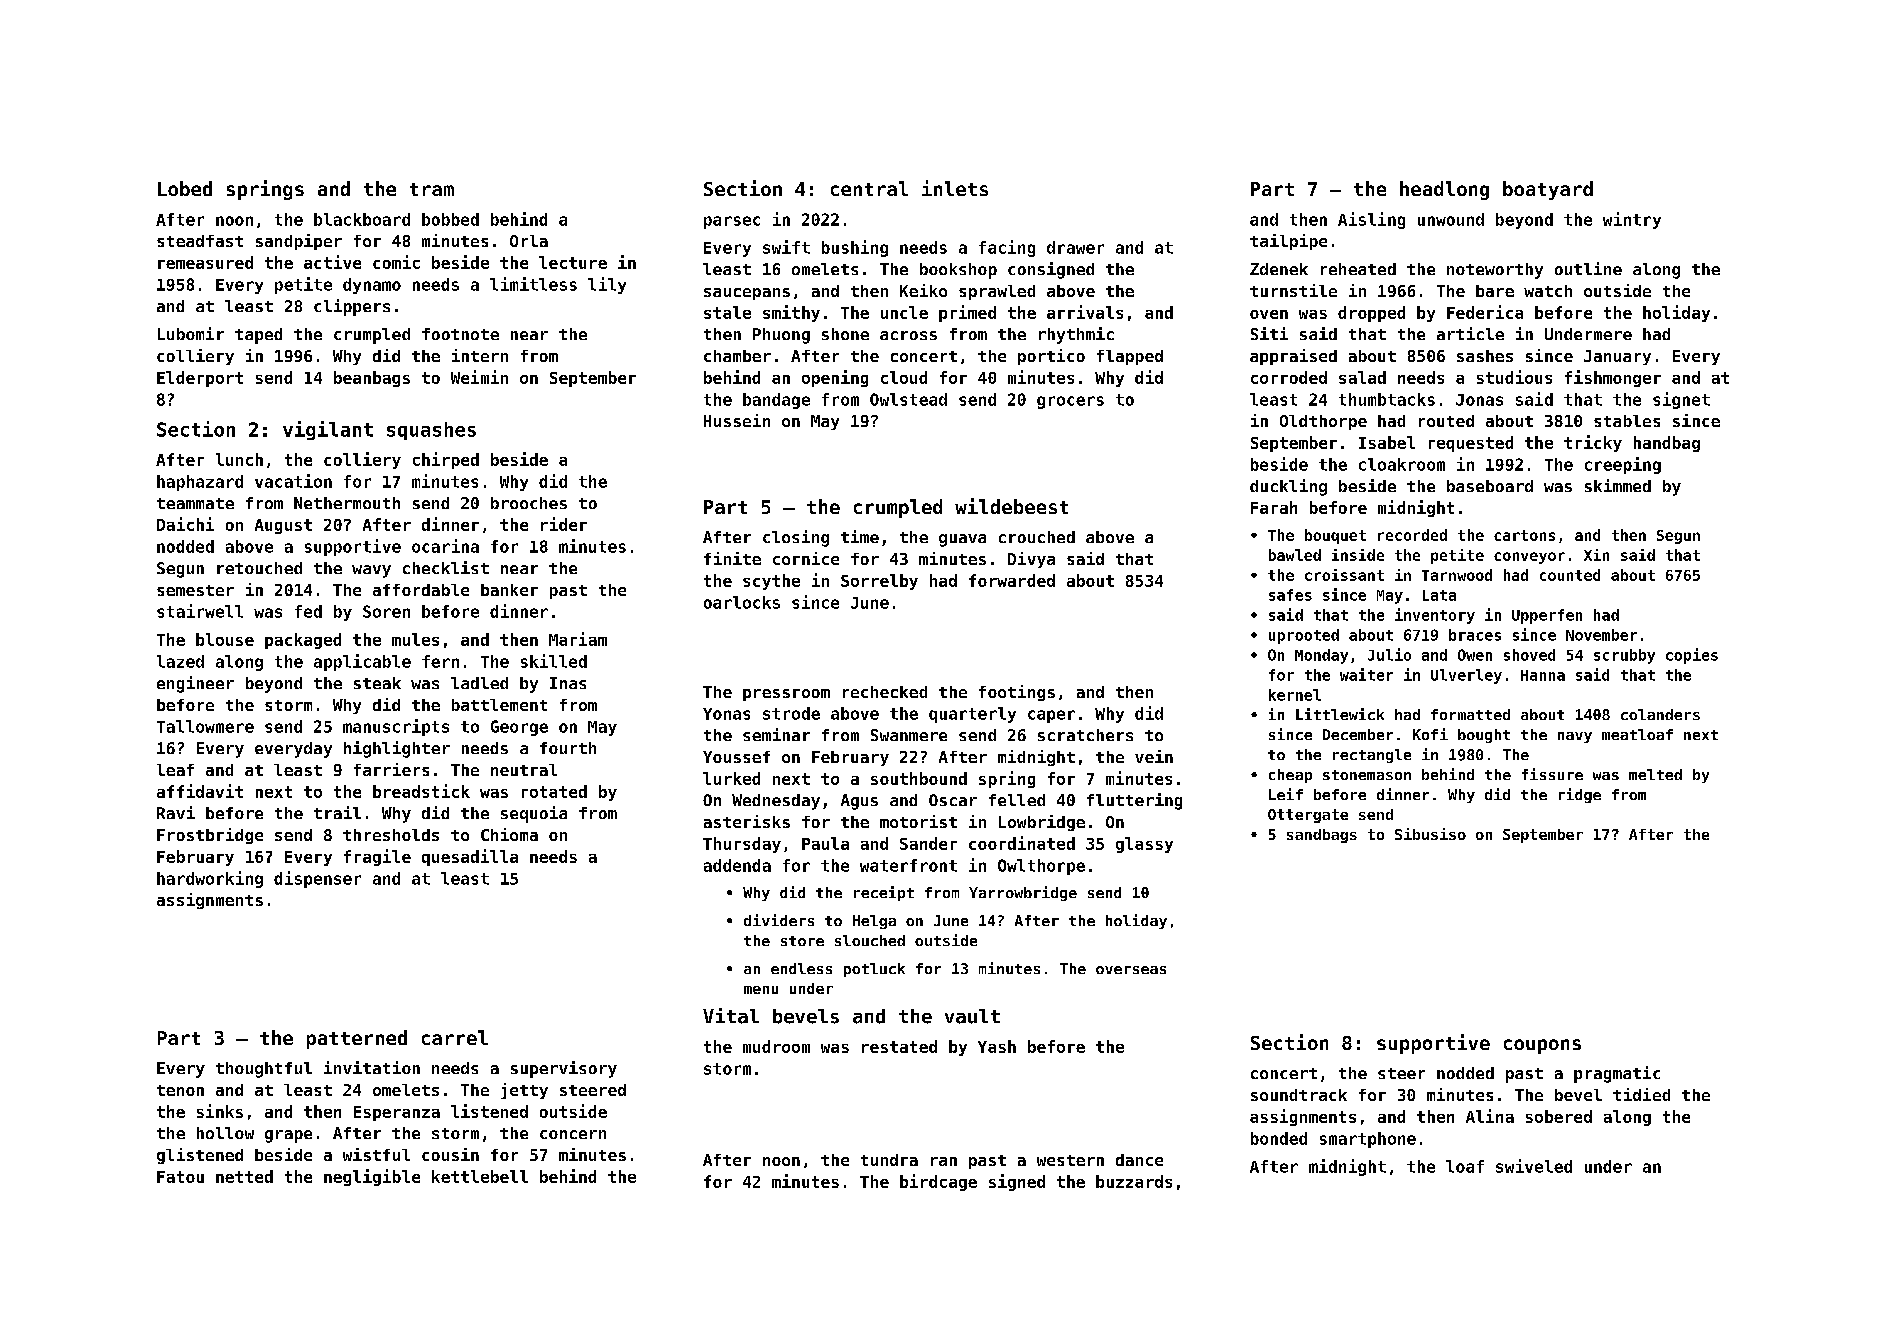 The image size is (1893, 1339). Describe the element at coordinates (1444, 190) in the document. I see `headlong` at that location.
